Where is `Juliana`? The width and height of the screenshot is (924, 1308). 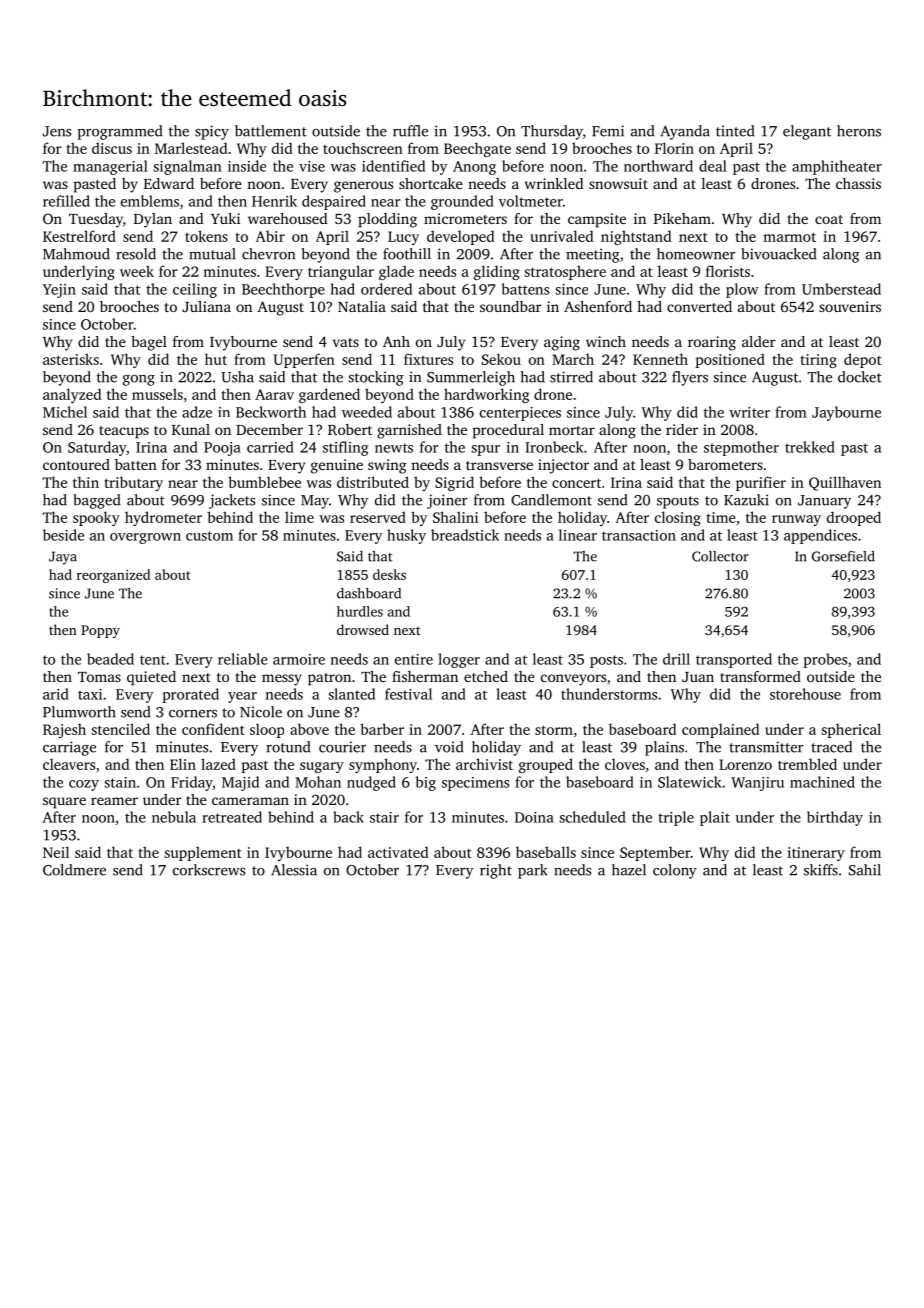 Juliana is located at coordinates (206, 306).
